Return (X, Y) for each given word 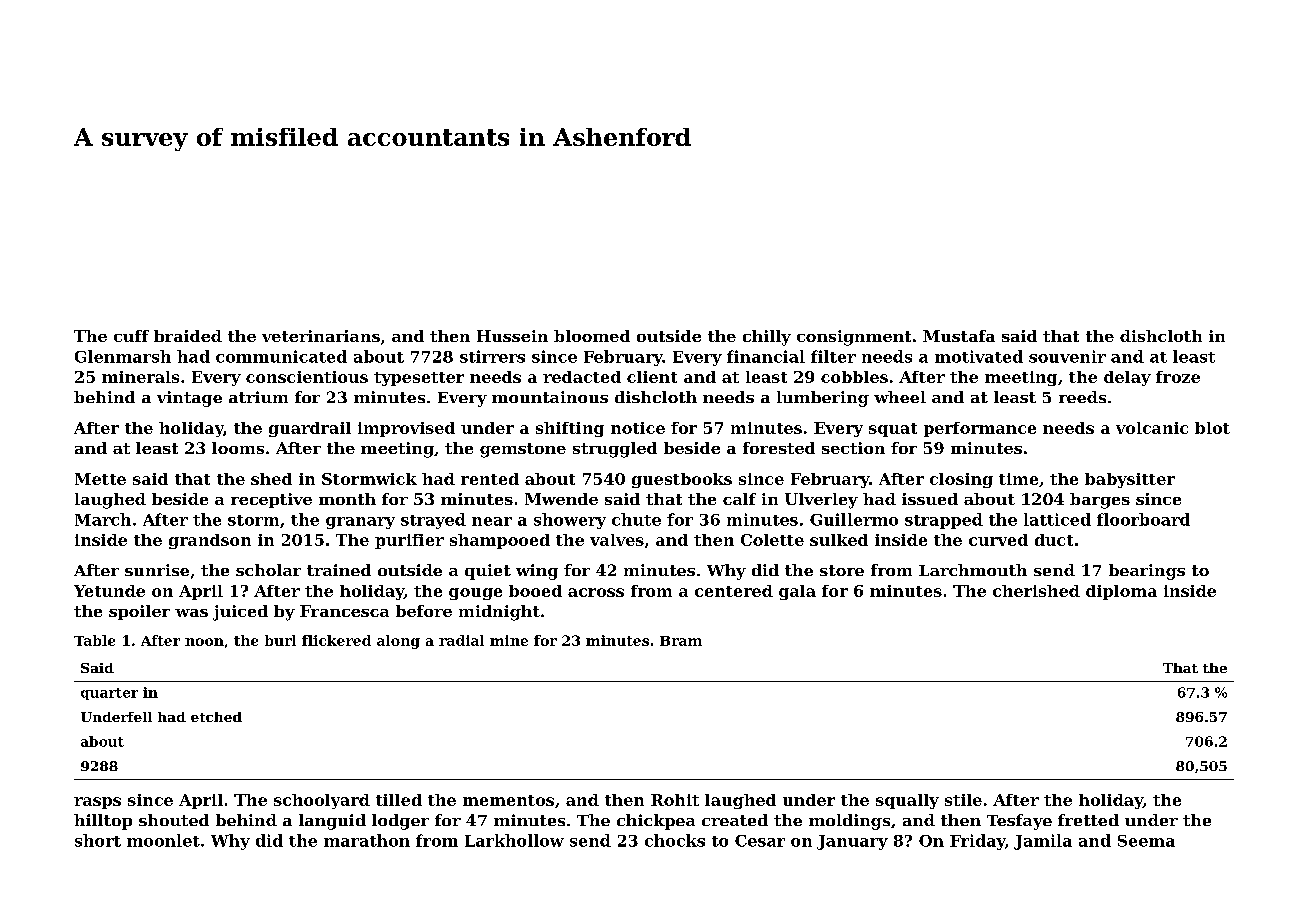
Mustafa (959, 336)
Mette (100, 479)
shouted (174, 820)
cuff (131, 336)
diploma (1121, 592)
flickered (336, 640)
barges (1100, 501)
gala (797, 592)
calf (739, 499)
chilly (767, 338)
